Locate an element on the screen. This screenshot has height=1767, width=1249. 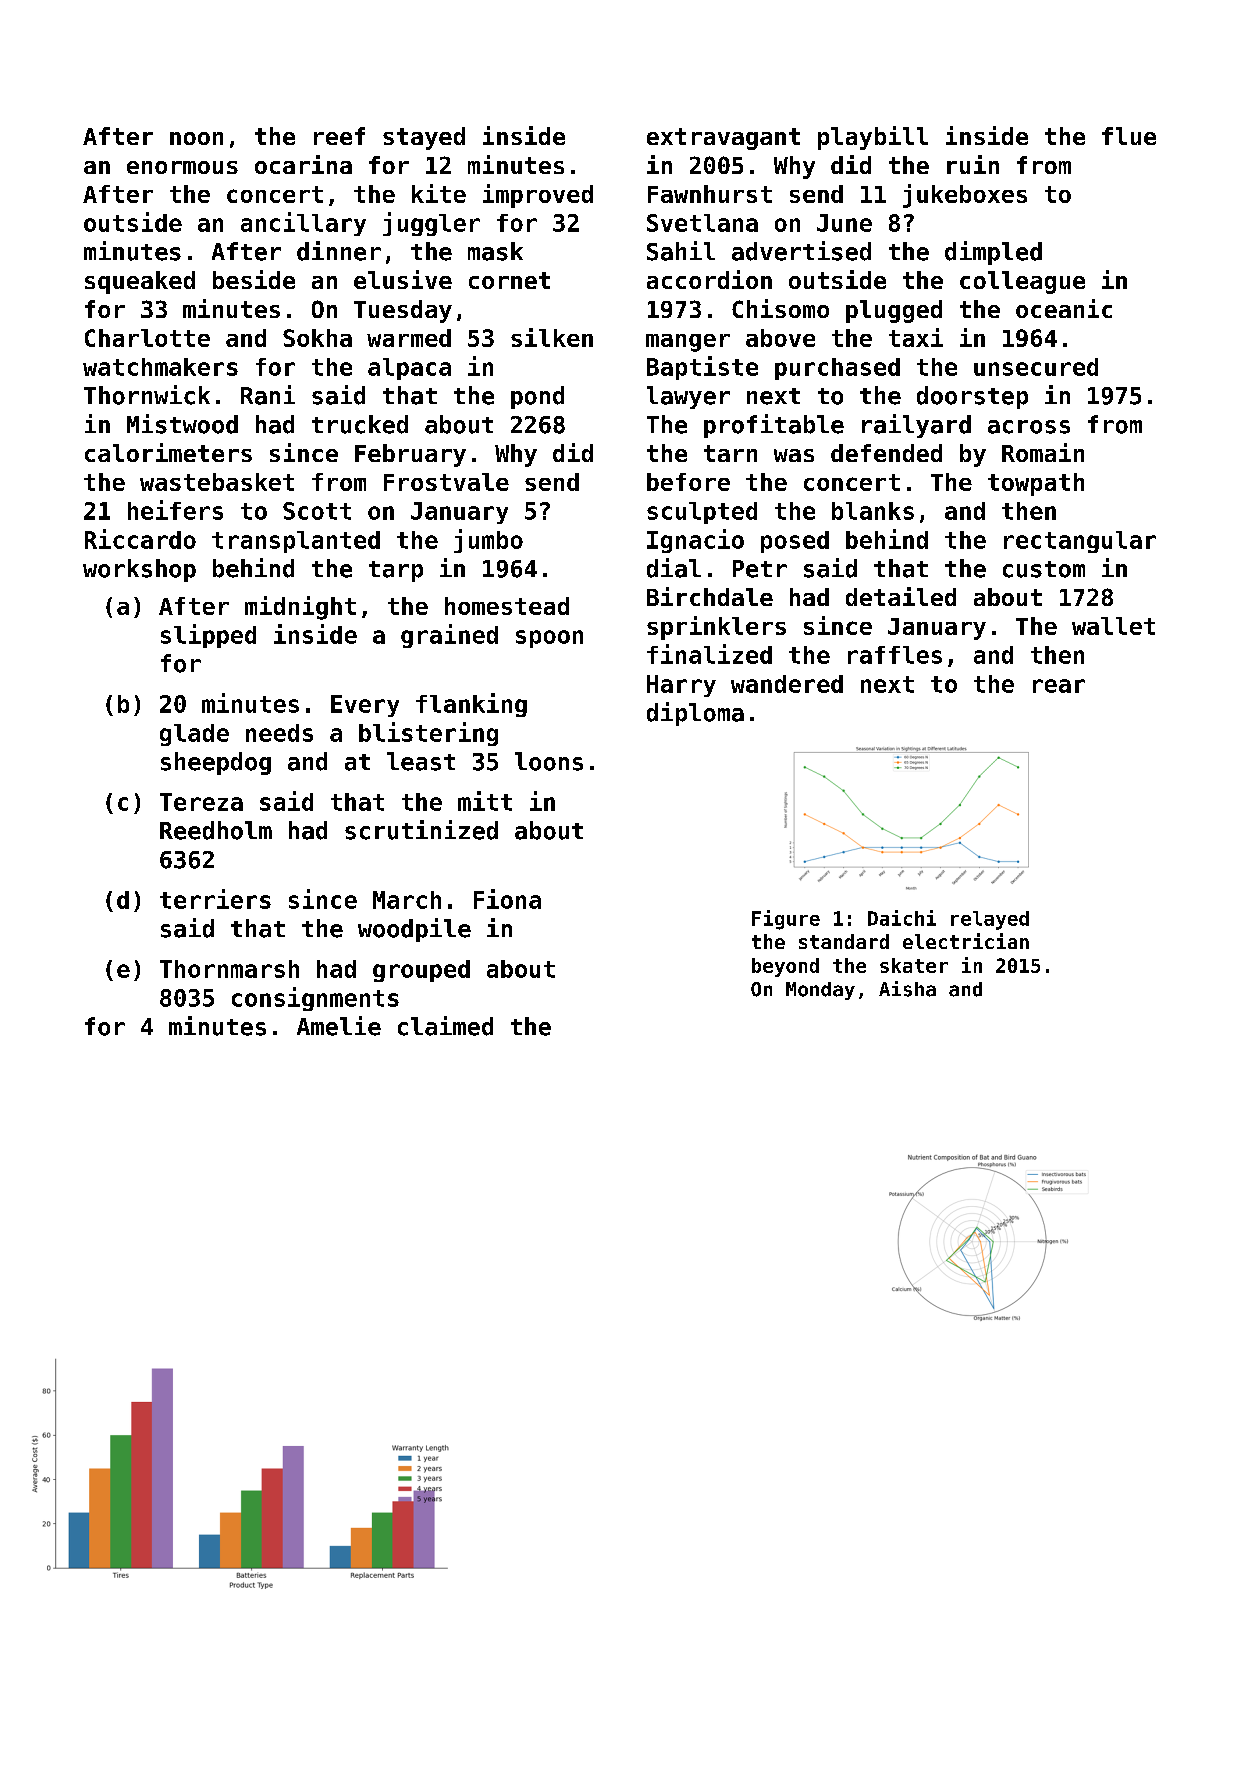
Svetlana is located at coordinates (702, 223).
